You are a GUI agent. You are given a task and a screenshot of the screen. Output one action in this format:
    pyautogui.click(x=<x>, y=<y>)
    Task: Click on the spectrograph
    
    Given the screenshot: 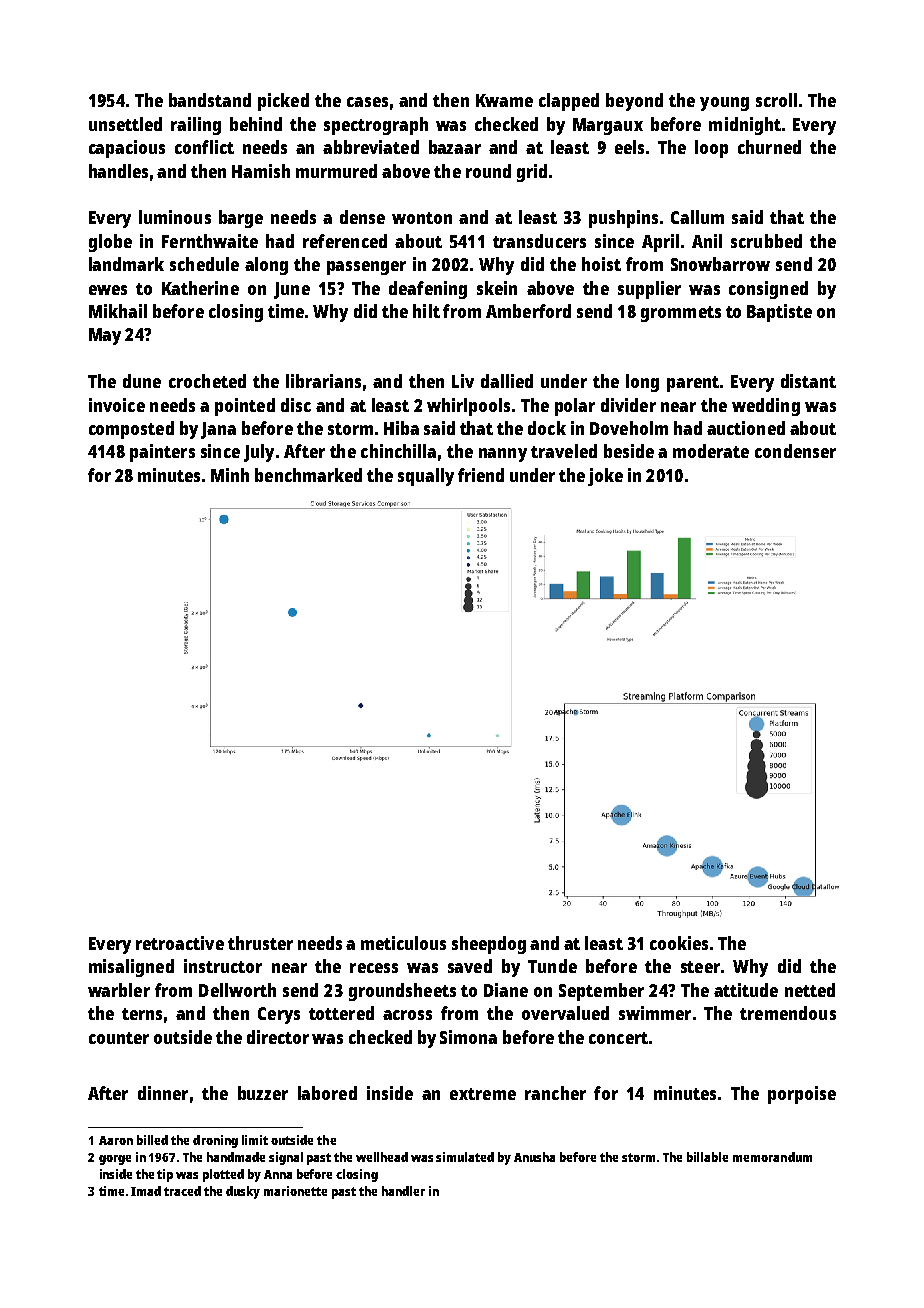 What is the action you would take?
    pyautogui.click(x=376, y=126)
